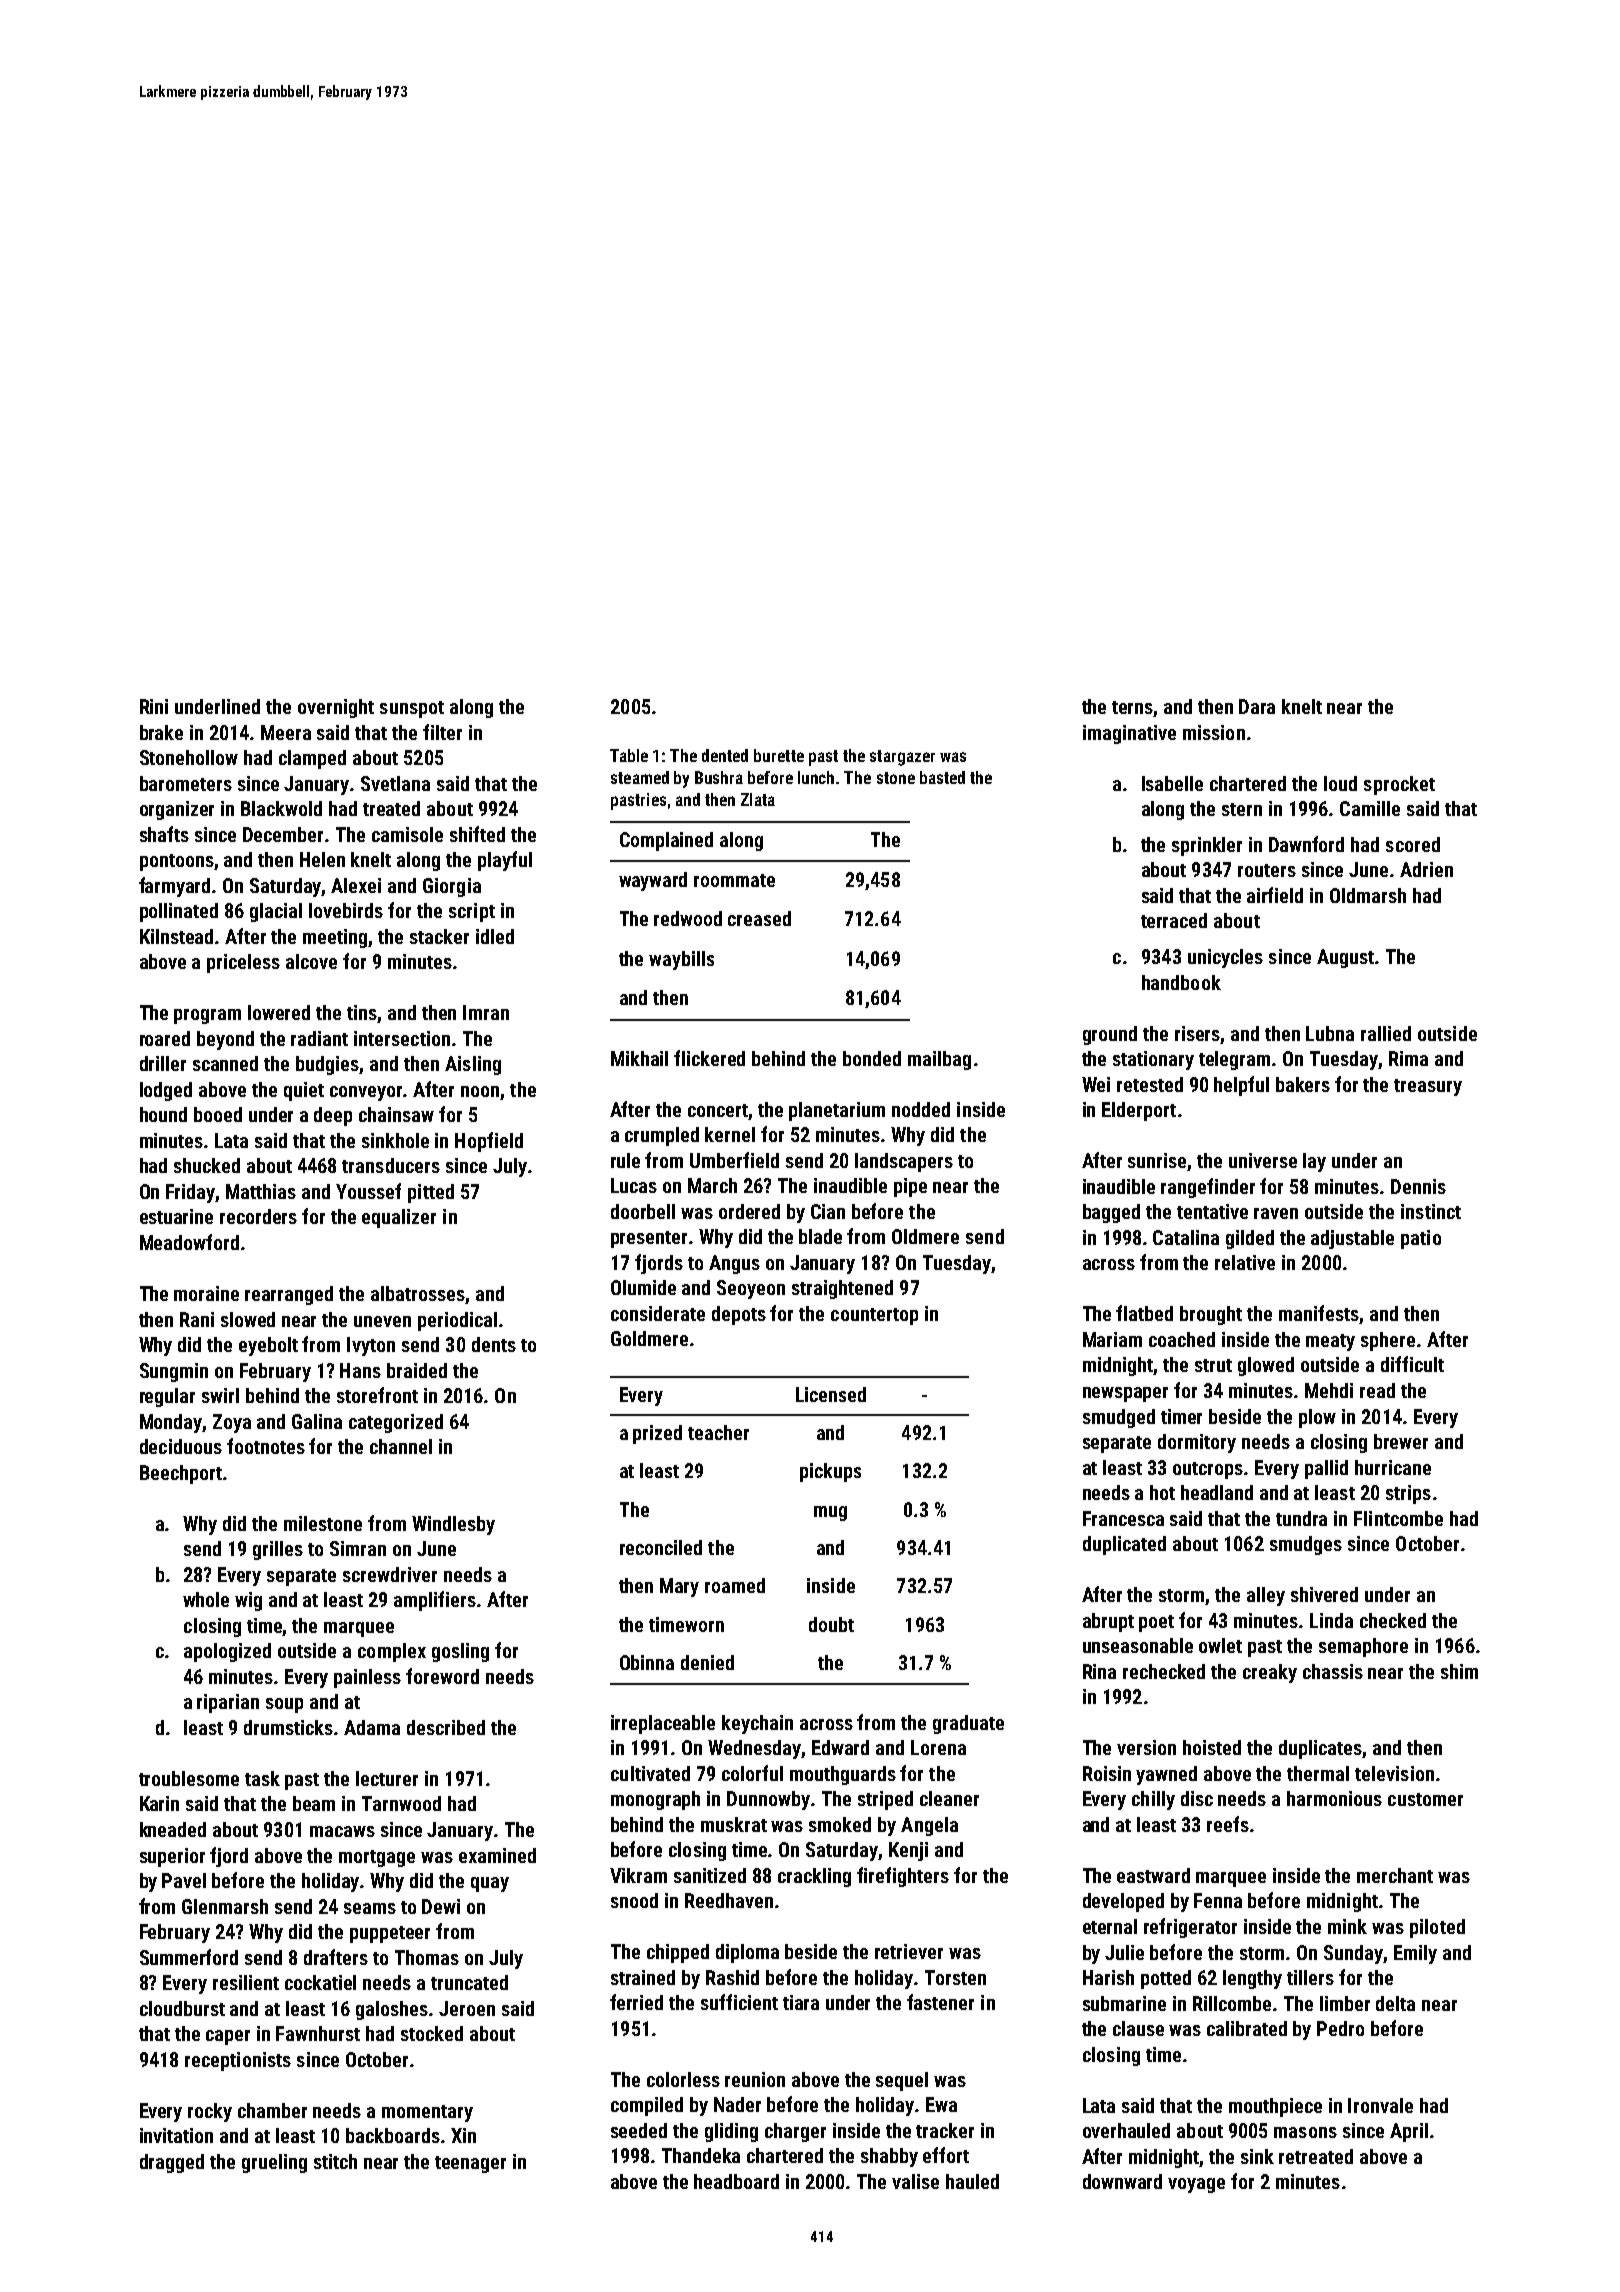  What do you see at coordinates (367, 1678) in the screenshot?
I see `painless` at bounding box center [367, 1678].
